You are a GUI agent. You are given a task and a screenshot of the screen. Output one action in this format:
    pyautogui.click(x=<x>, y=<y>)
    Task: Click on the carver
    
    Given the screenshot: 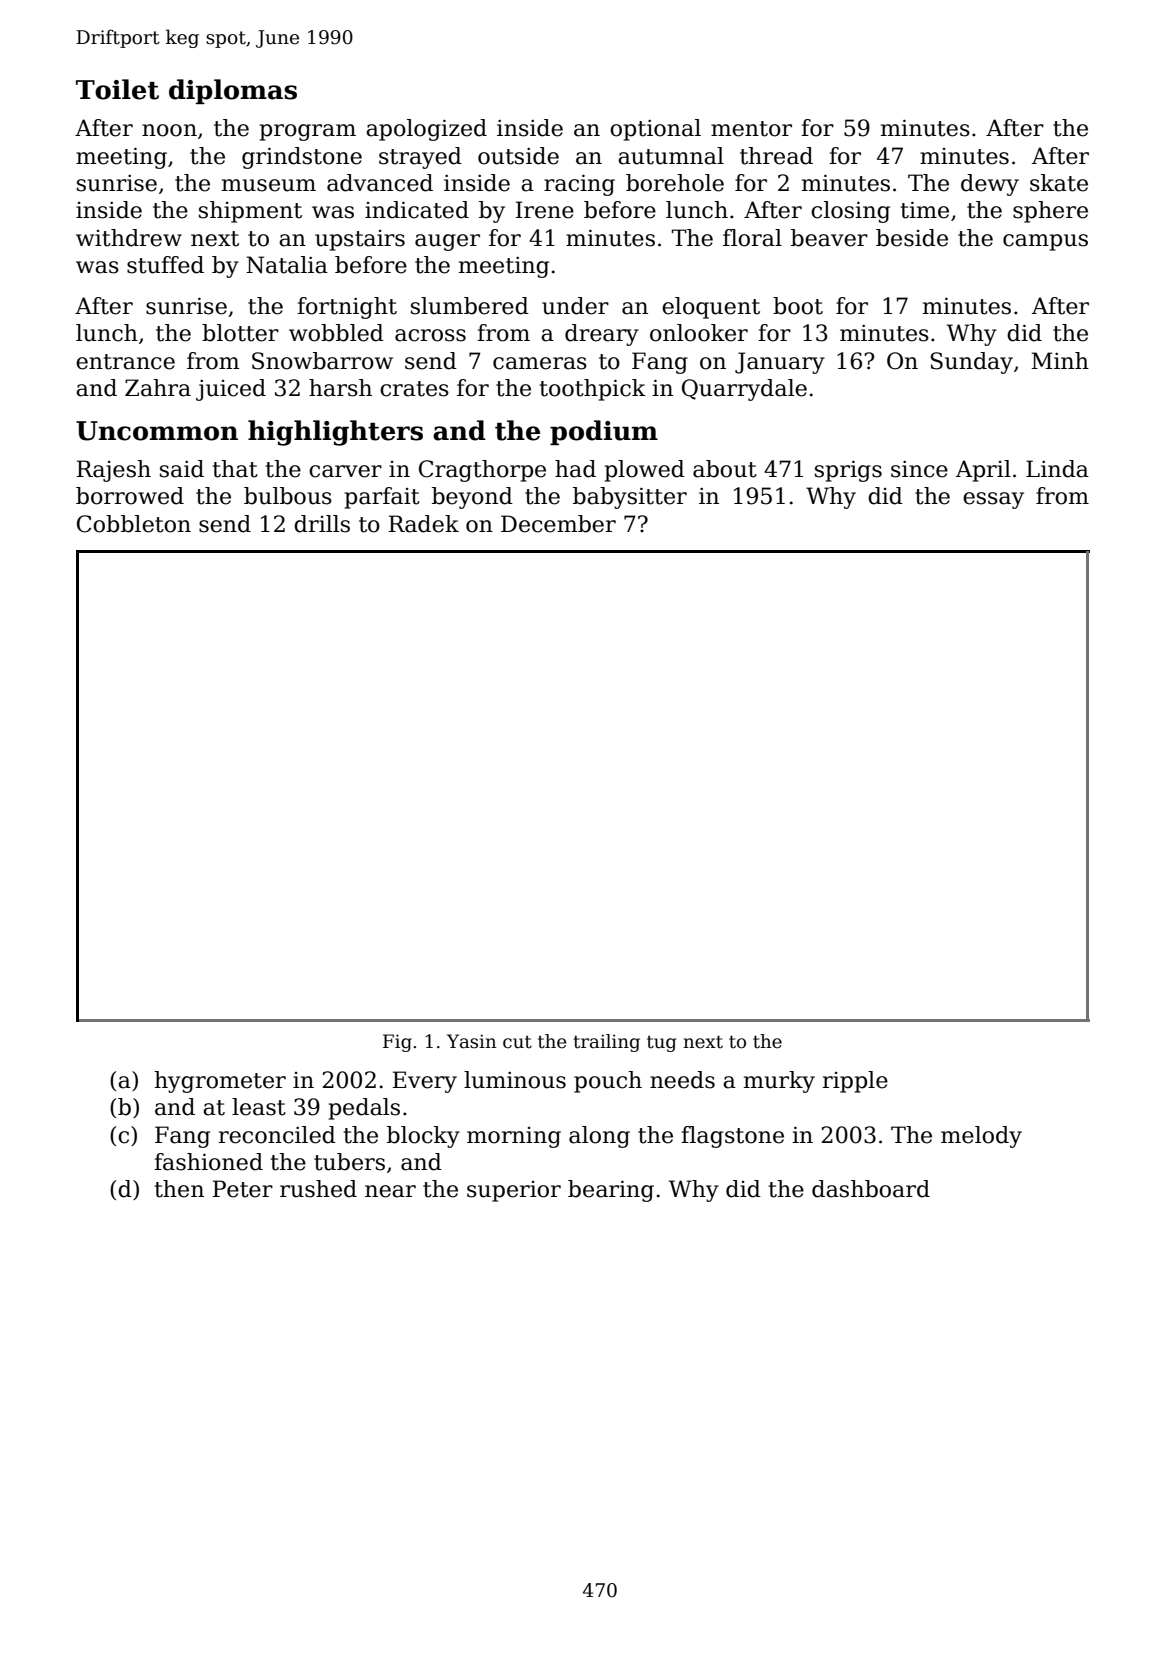 What is the action you would take?
    pyautogui.click(x=345, y=471)
